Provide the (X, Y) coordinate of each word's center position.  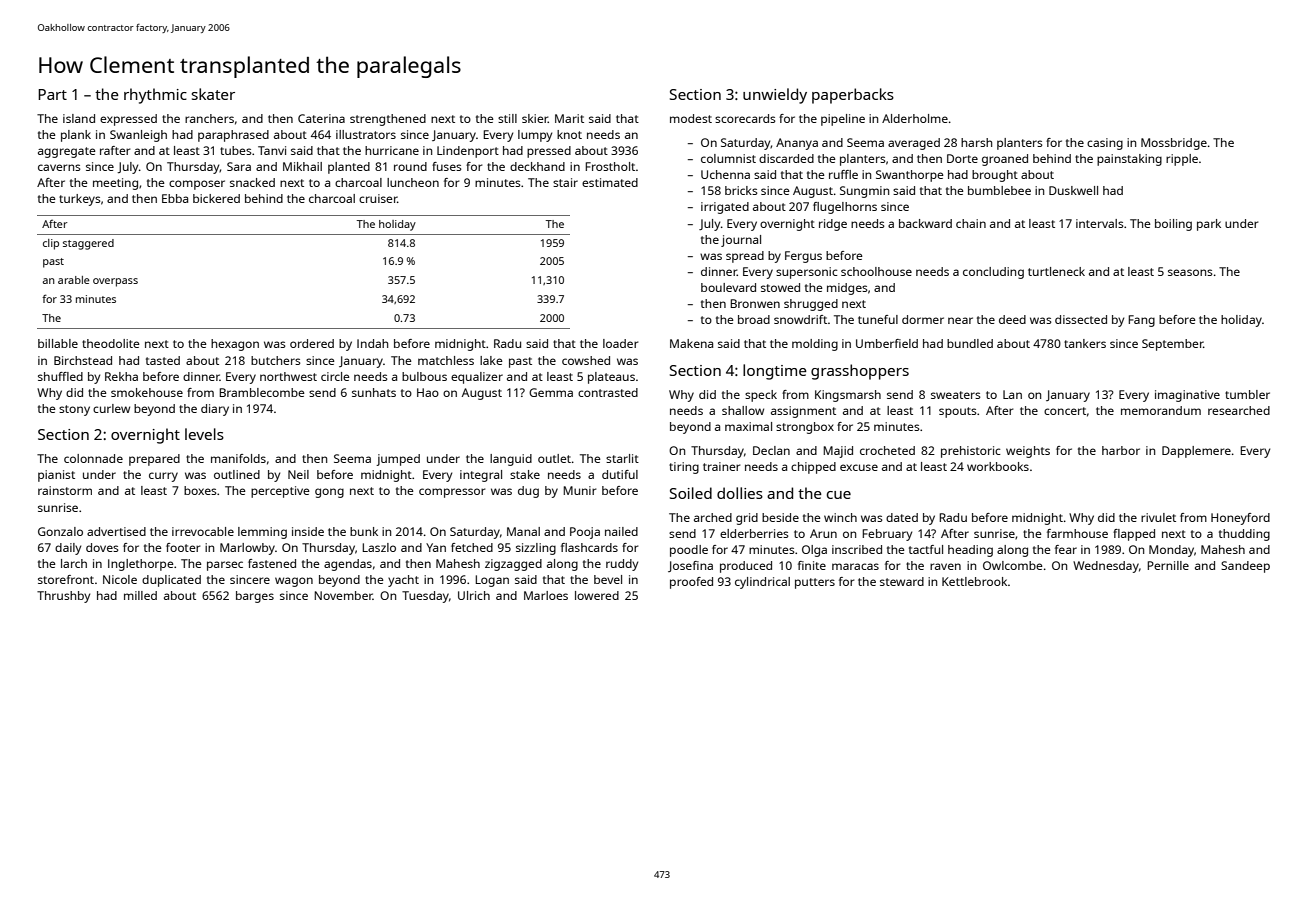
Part (52, 94)
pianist (56, 476)
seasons (1190, 272)
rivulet (1158, 517)
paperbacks (853, 96)
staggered (88, 244)
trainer (722, 466)
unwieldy (775, 96)
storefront (66, 579)
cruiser (378, 198)
